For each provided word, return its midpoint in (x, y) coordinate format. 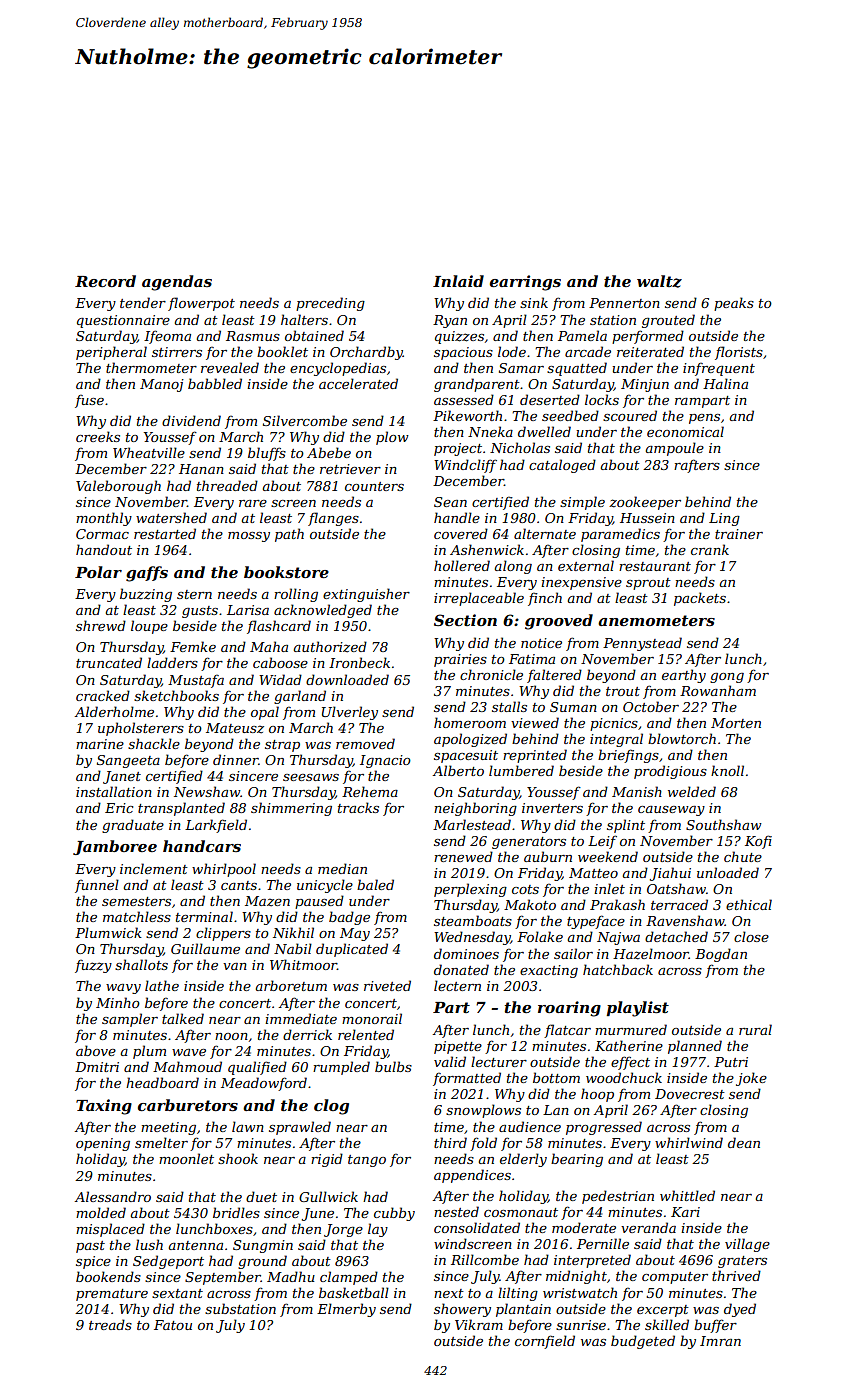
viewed (535, 722)
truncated (109, 662)
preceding (330, 304)
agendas (177, 283)
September (223, 1278)
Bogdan (721, 955)
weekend (608, 856)
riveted (387, 985)
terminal (204, 916)
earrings (525, 283)
